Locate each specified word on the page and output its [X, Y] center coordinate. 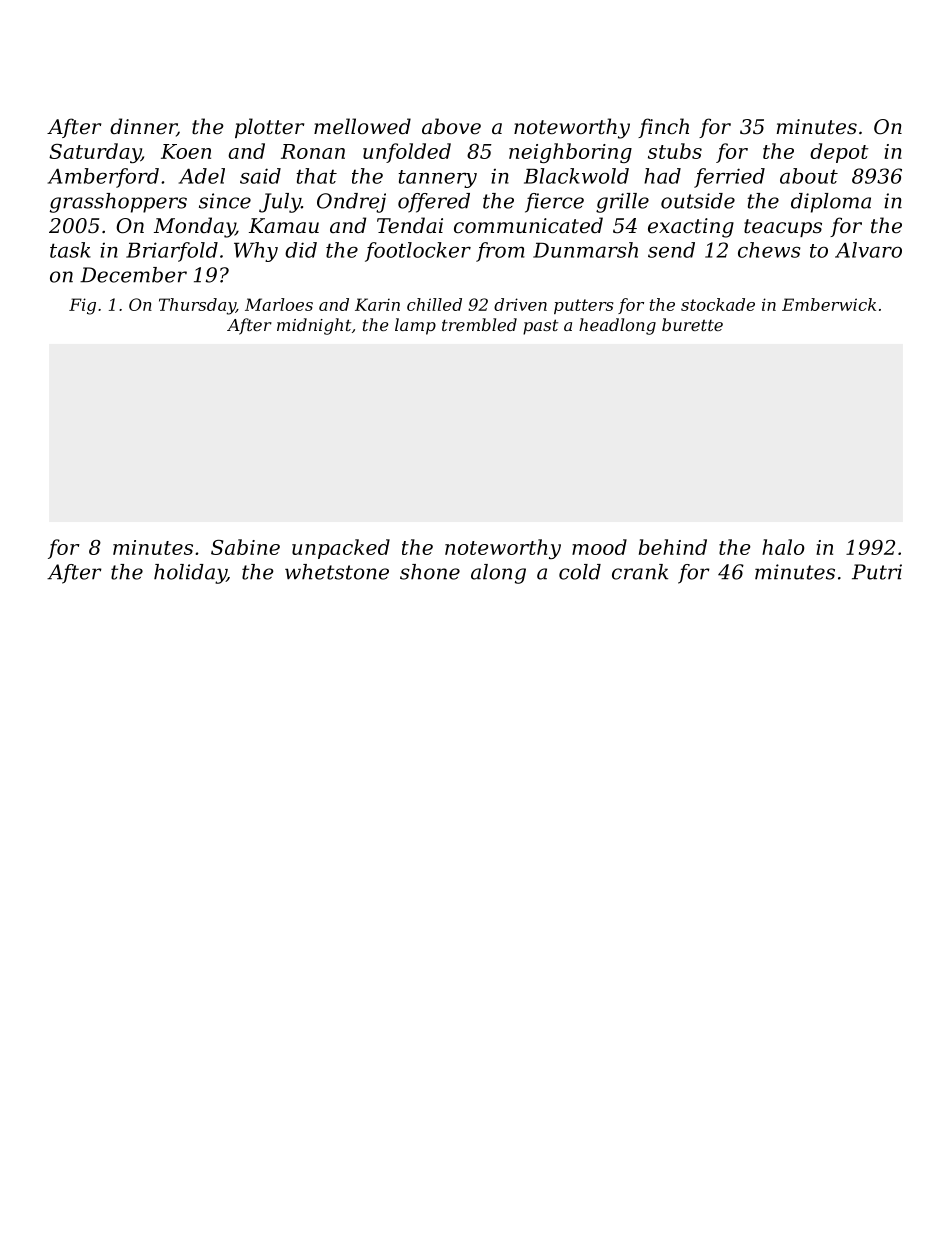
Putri [877, 572]
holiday [190, 574]
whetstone [337, 572]
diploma [831, 203]
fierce [554, 203]
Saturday [95, 153]
